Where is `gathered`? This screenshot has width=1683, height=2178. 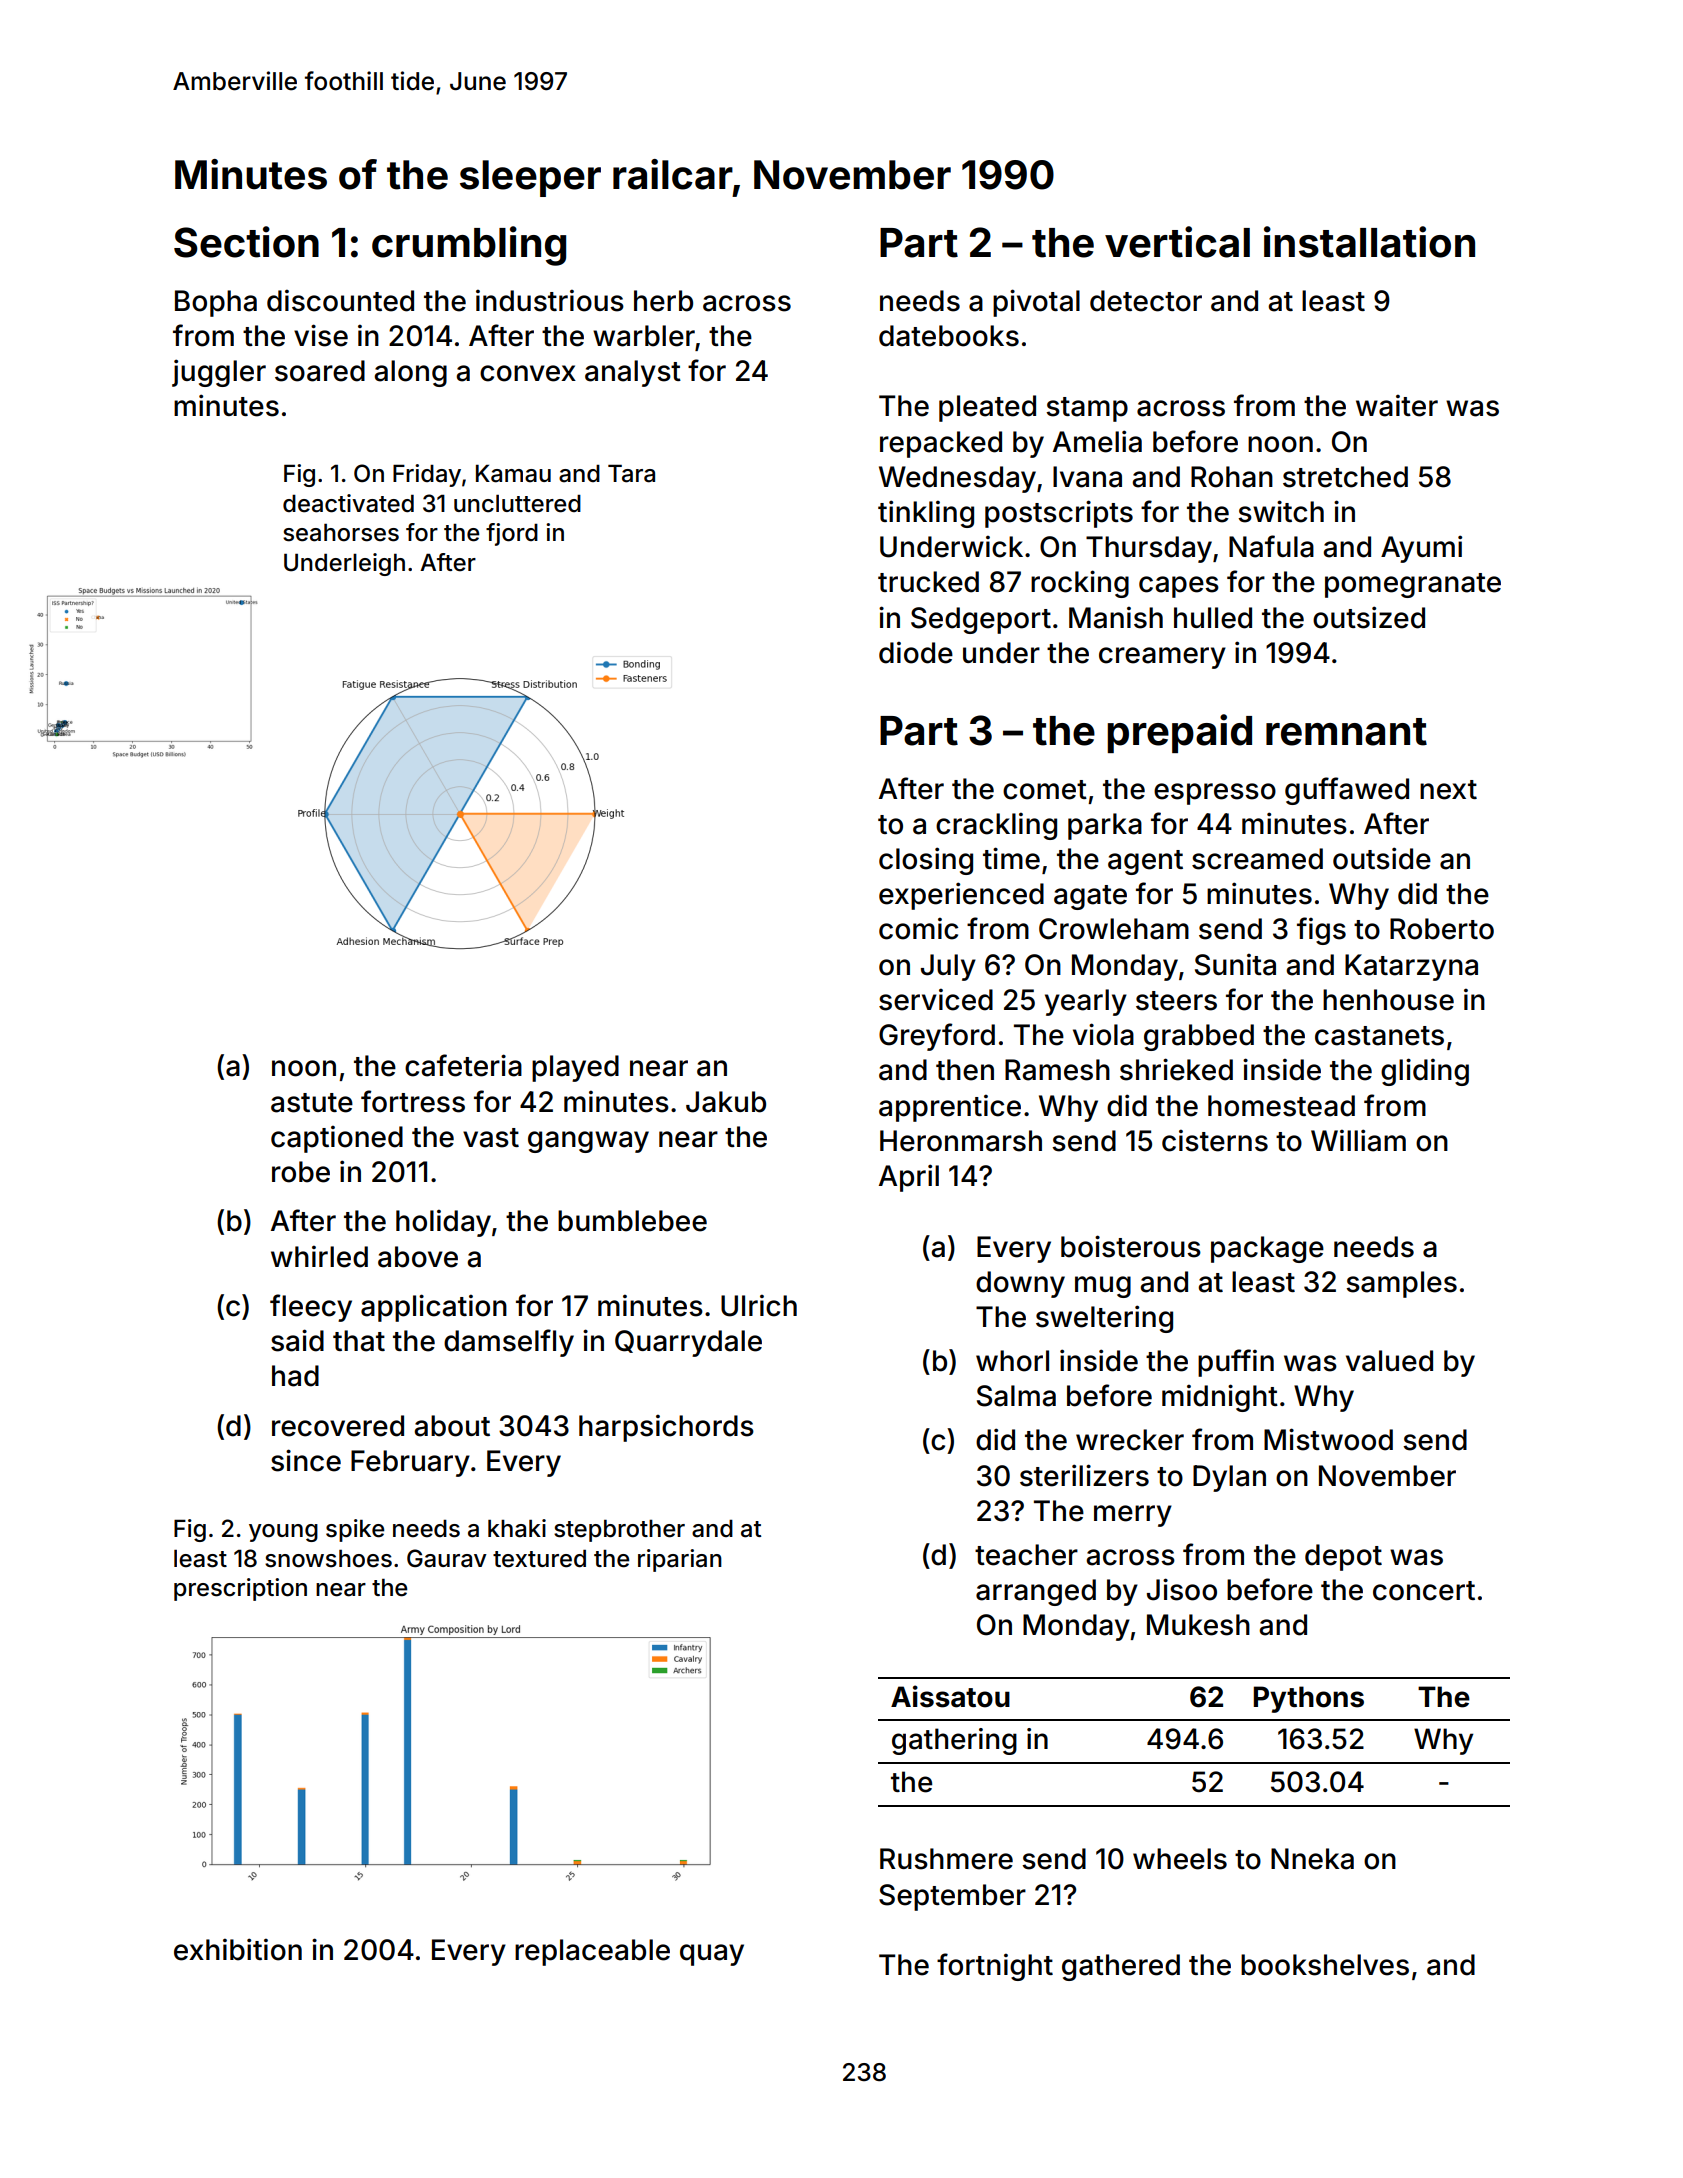
gathered is located at coordinates (1121, 1967).
